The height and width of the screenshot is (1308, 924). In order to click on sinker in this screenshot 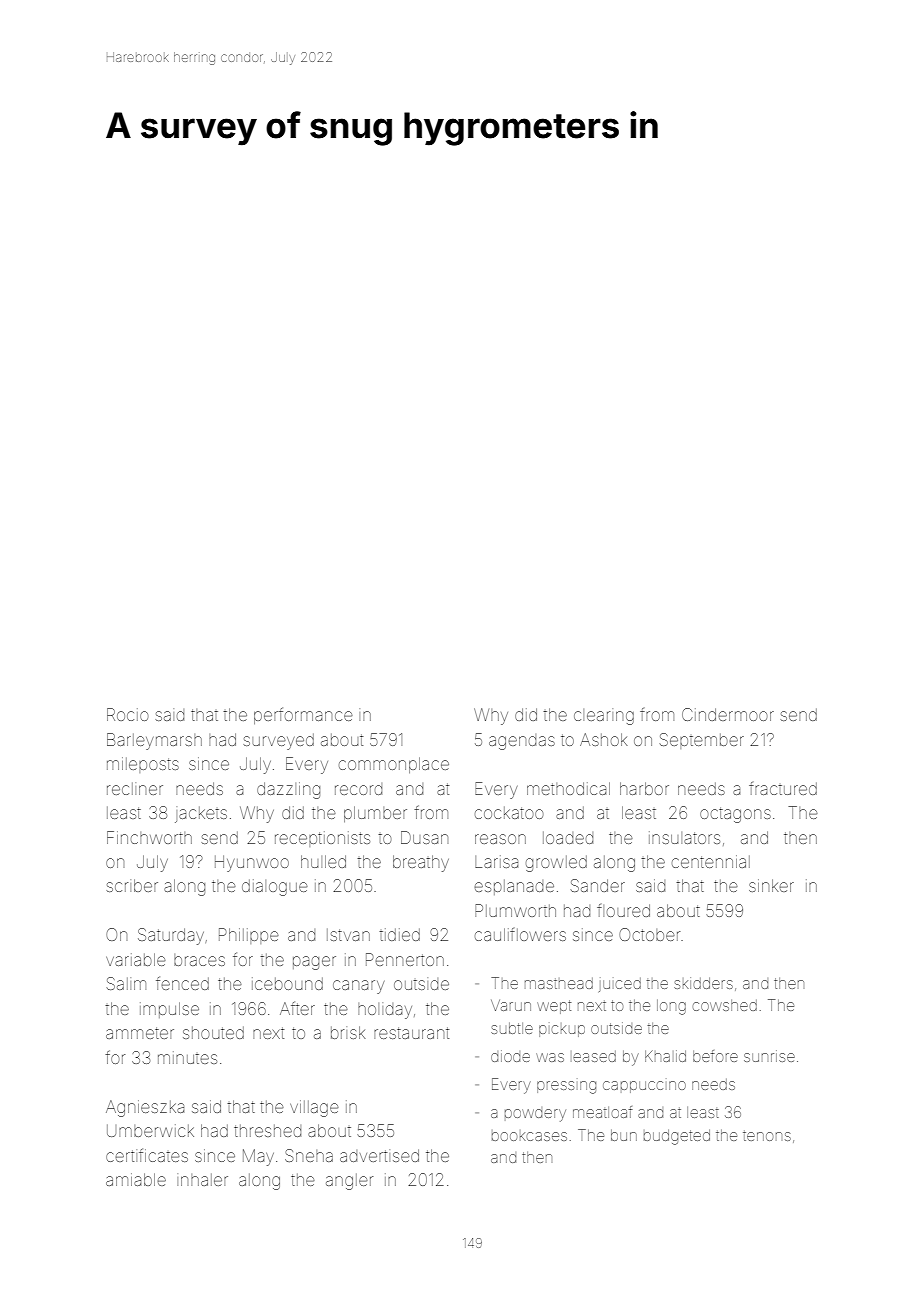, I will do `click(771, 885)`.
